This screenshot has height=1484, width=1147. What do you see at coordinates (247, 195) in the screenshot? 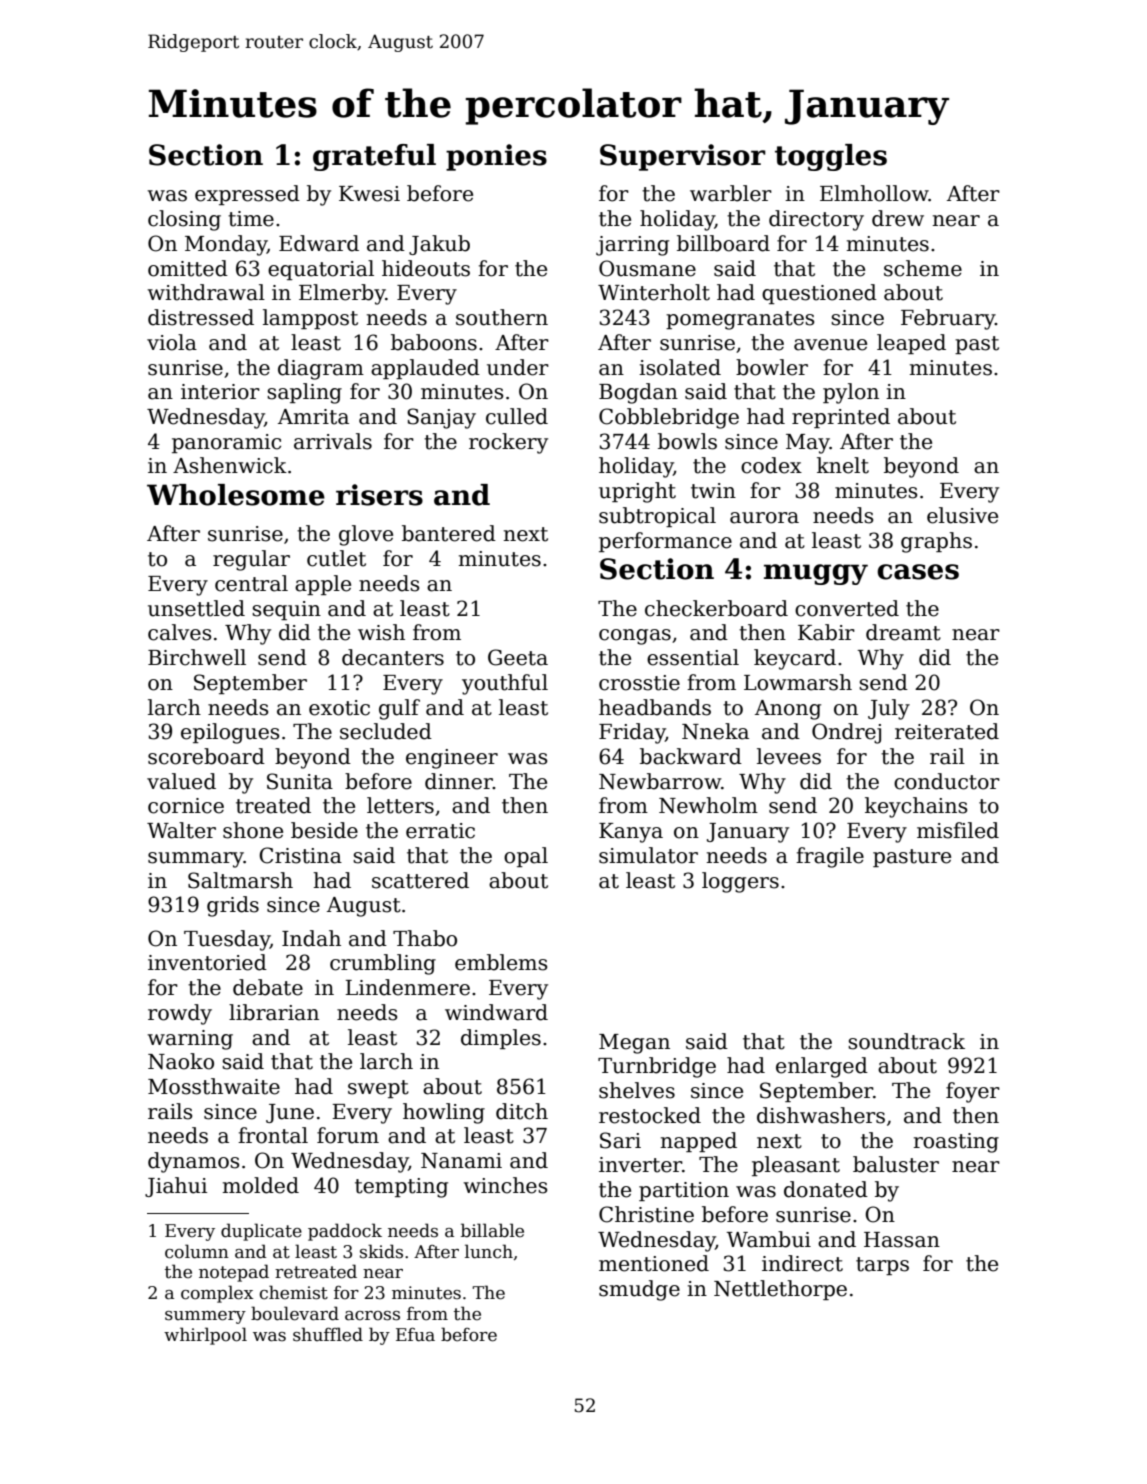
I see `expressed` at bounding box center [247, 195].
